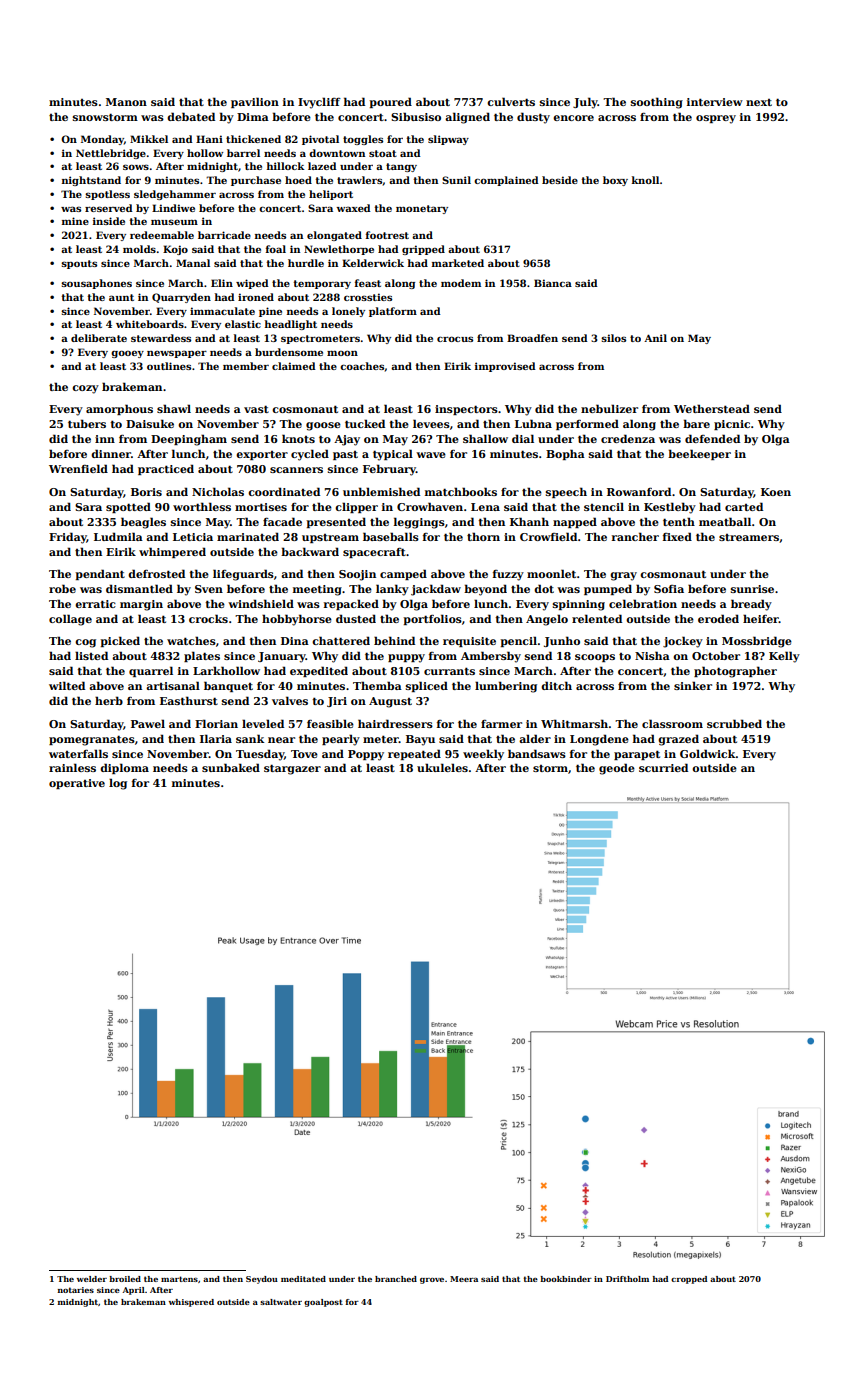  What do you see at coordinates (657, 103) in the screenshot?
I see `soothing` at bounding box center [657, 103].
